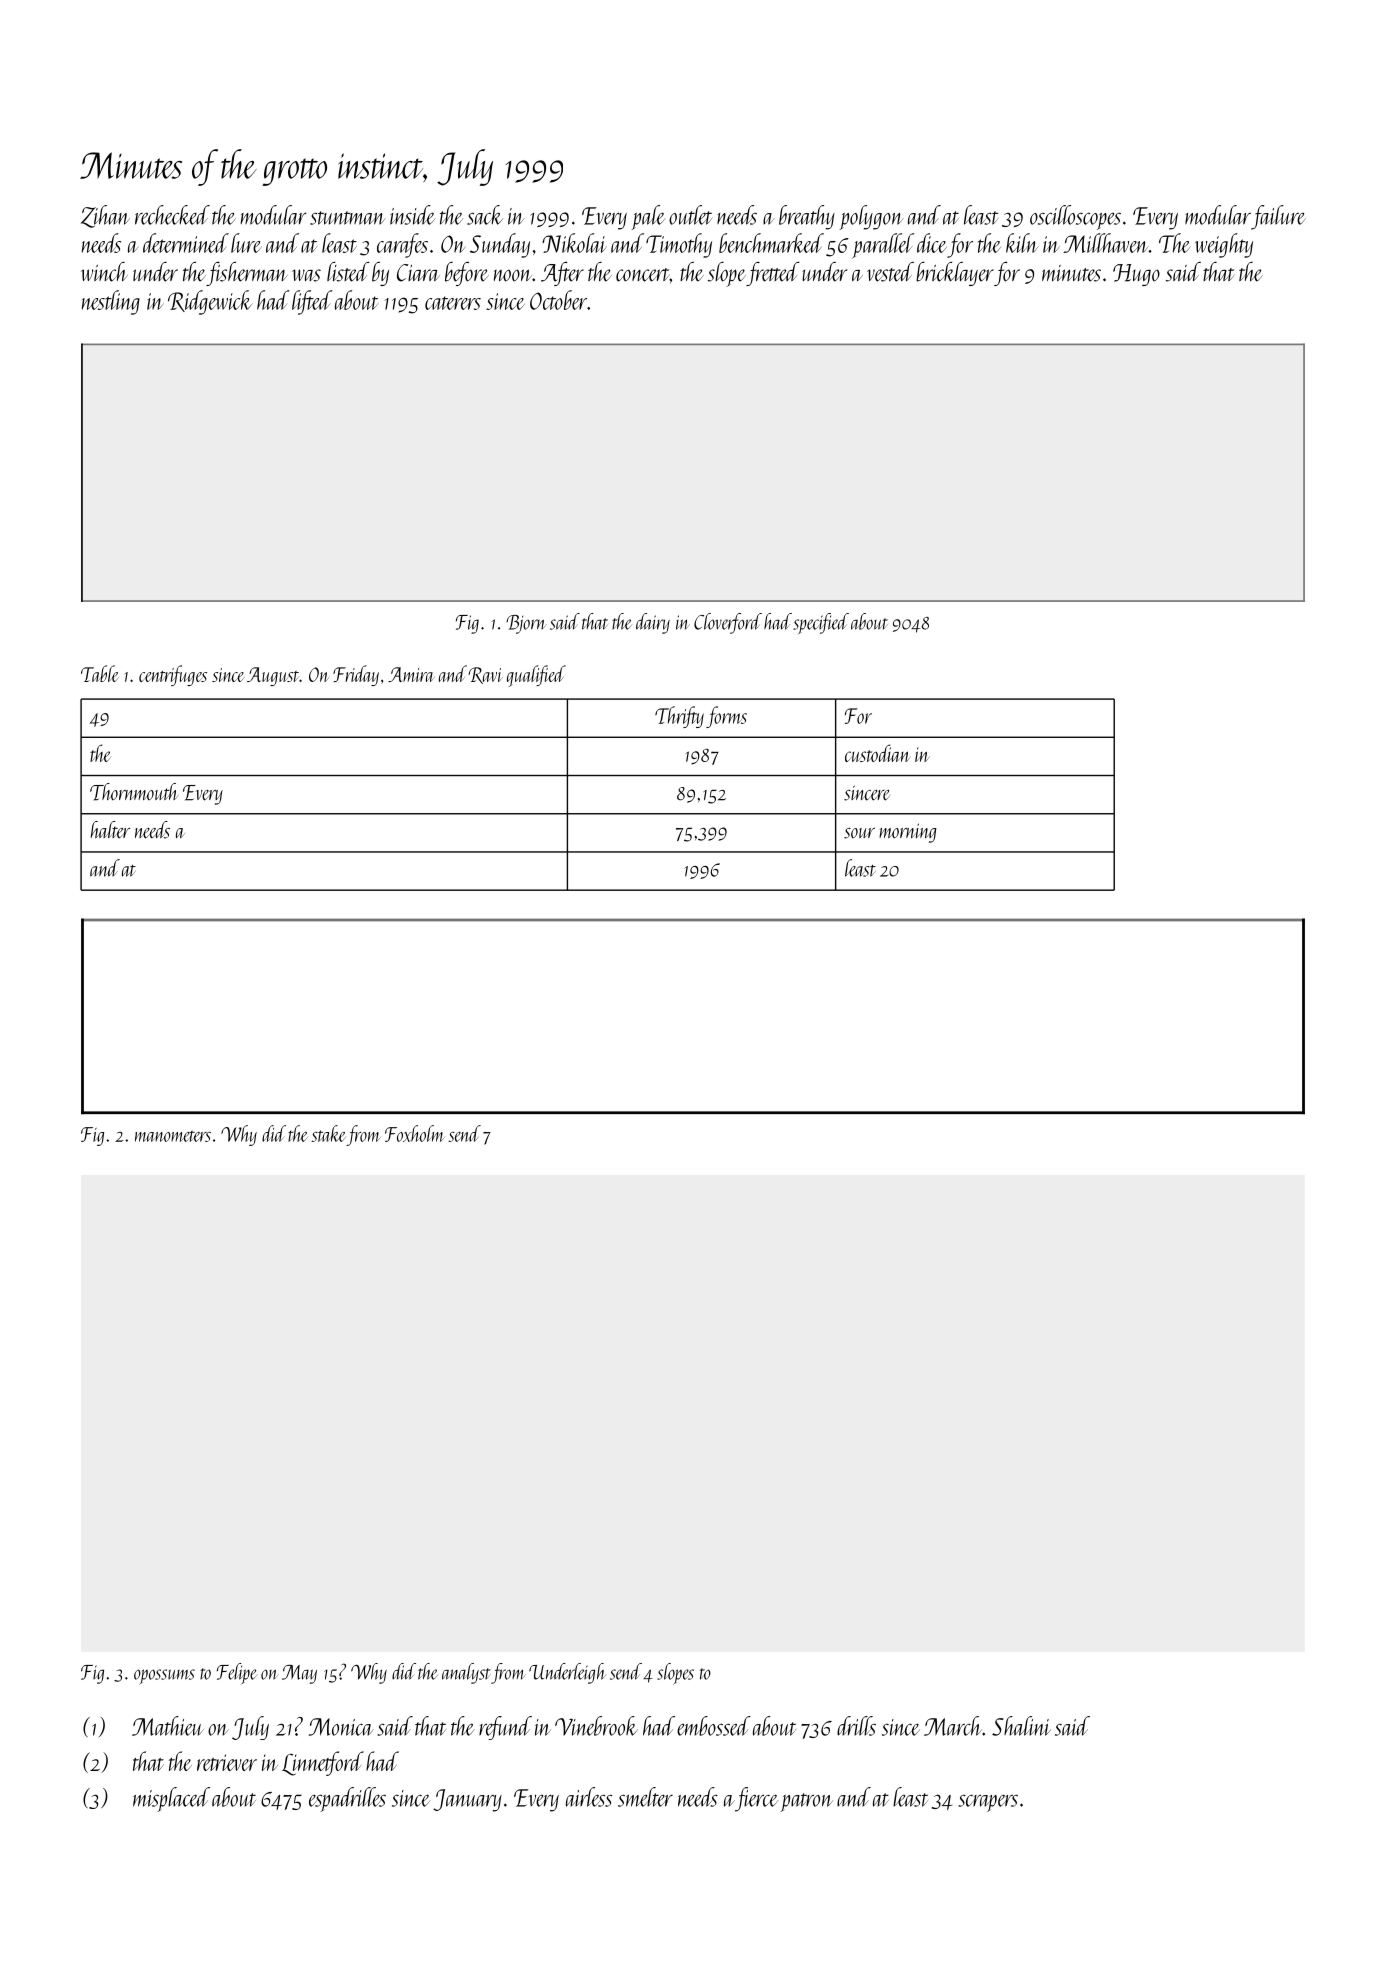 Image resolution: width=1386 pixels, height=1969 pixels. I want to click on breathy, so click(807, 217).
